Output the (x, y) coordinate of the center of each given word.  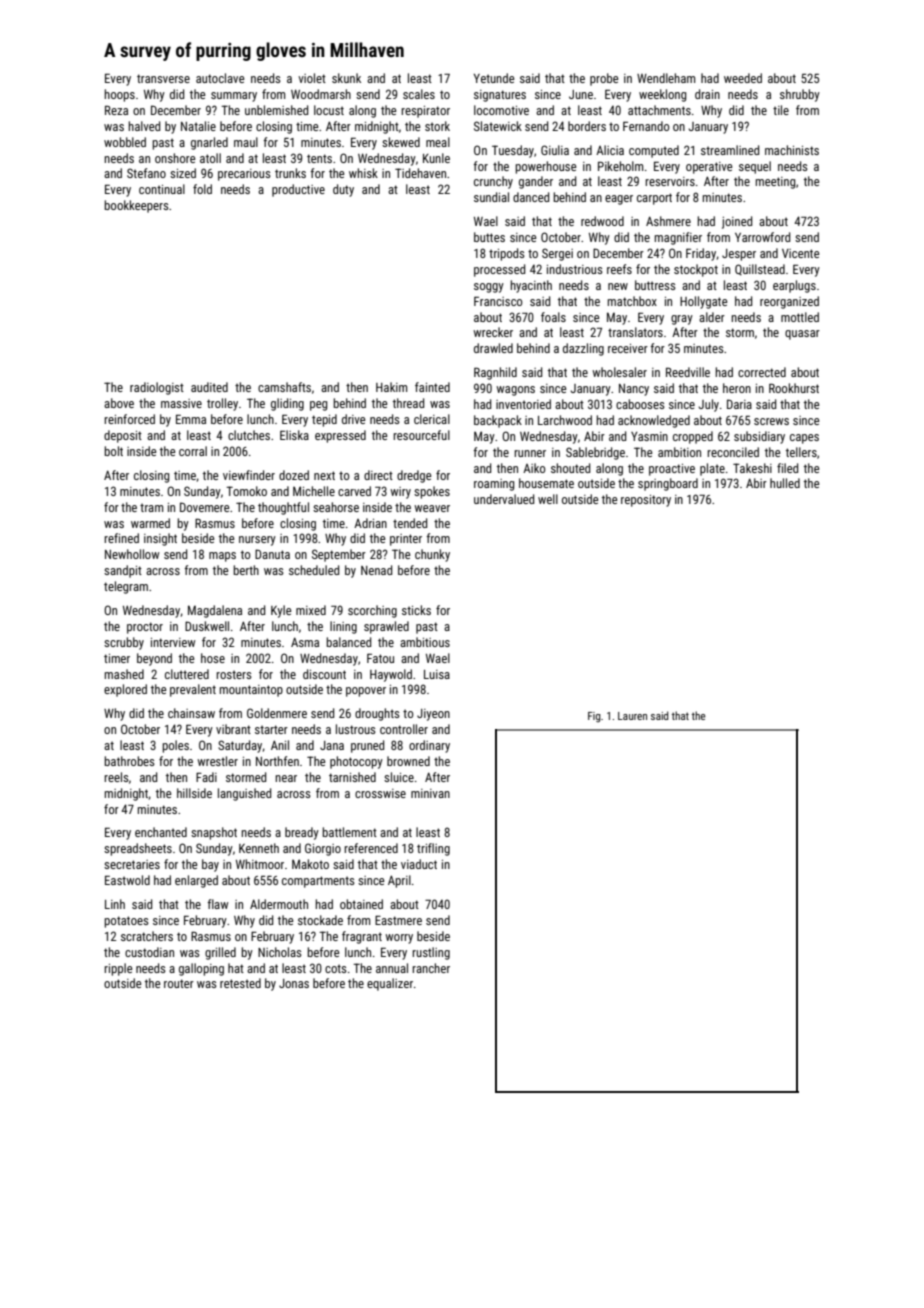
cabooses (640, 404)
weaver (432, 508)
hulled (785, 483)
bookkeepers (136, 206)
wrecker (493, 332)
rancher (431, 968)
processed (499, 270)
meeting (775, 183)
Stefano (146, 173)
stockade (320, 920)
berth (246, 570)
